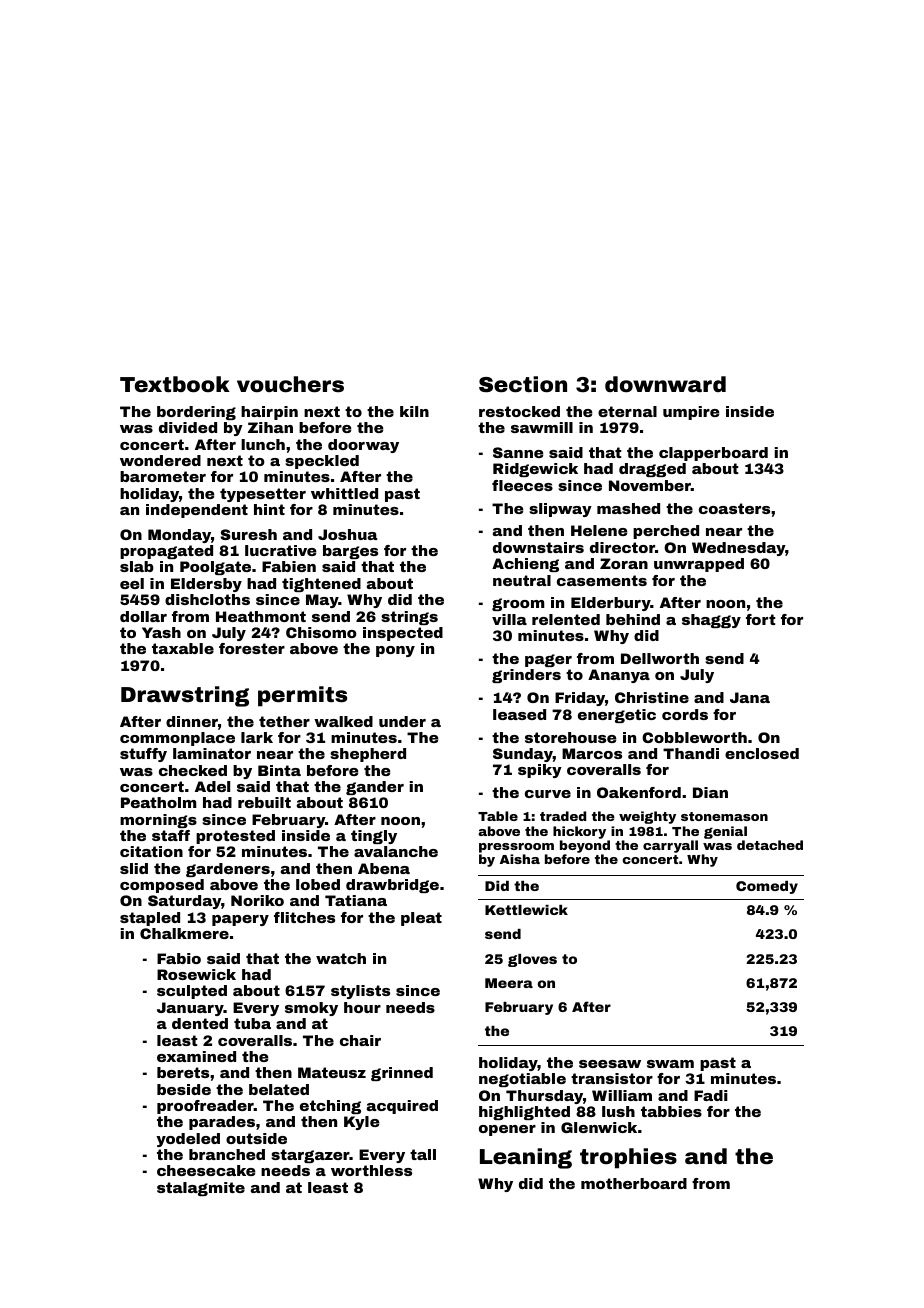 The width and height of the screenshot is (924, 1308). What do you see at coordinates (639, 792) in the screenshot?
I see `Oakenford` at bounding box center [639, 792].
